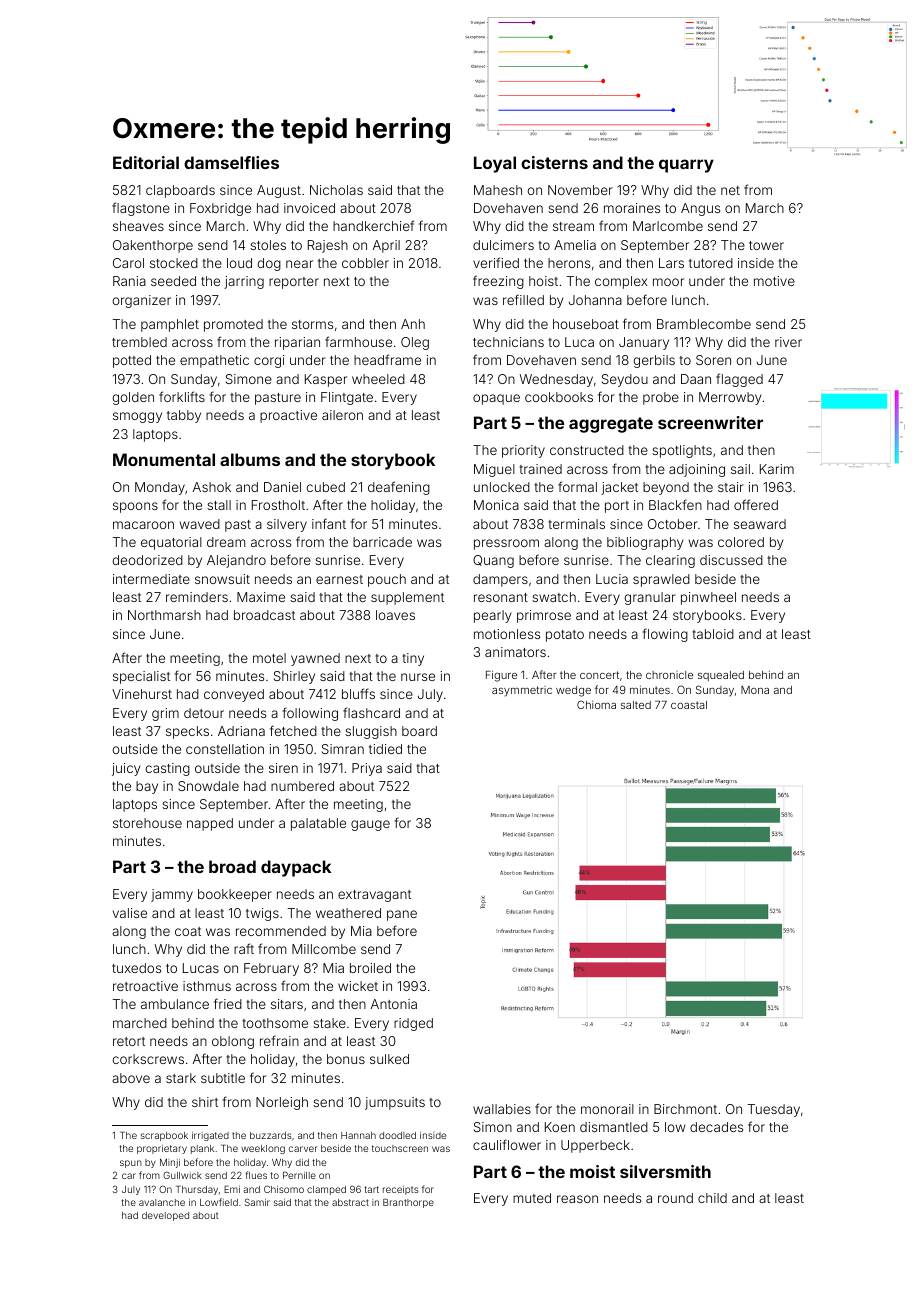 Image resolution: width=924 pixels, height=1308 pixels. What do you see at coordinates (507, 1144) in the screenshot?
I see `cauliflower` at bounding box center [507, 1144].
